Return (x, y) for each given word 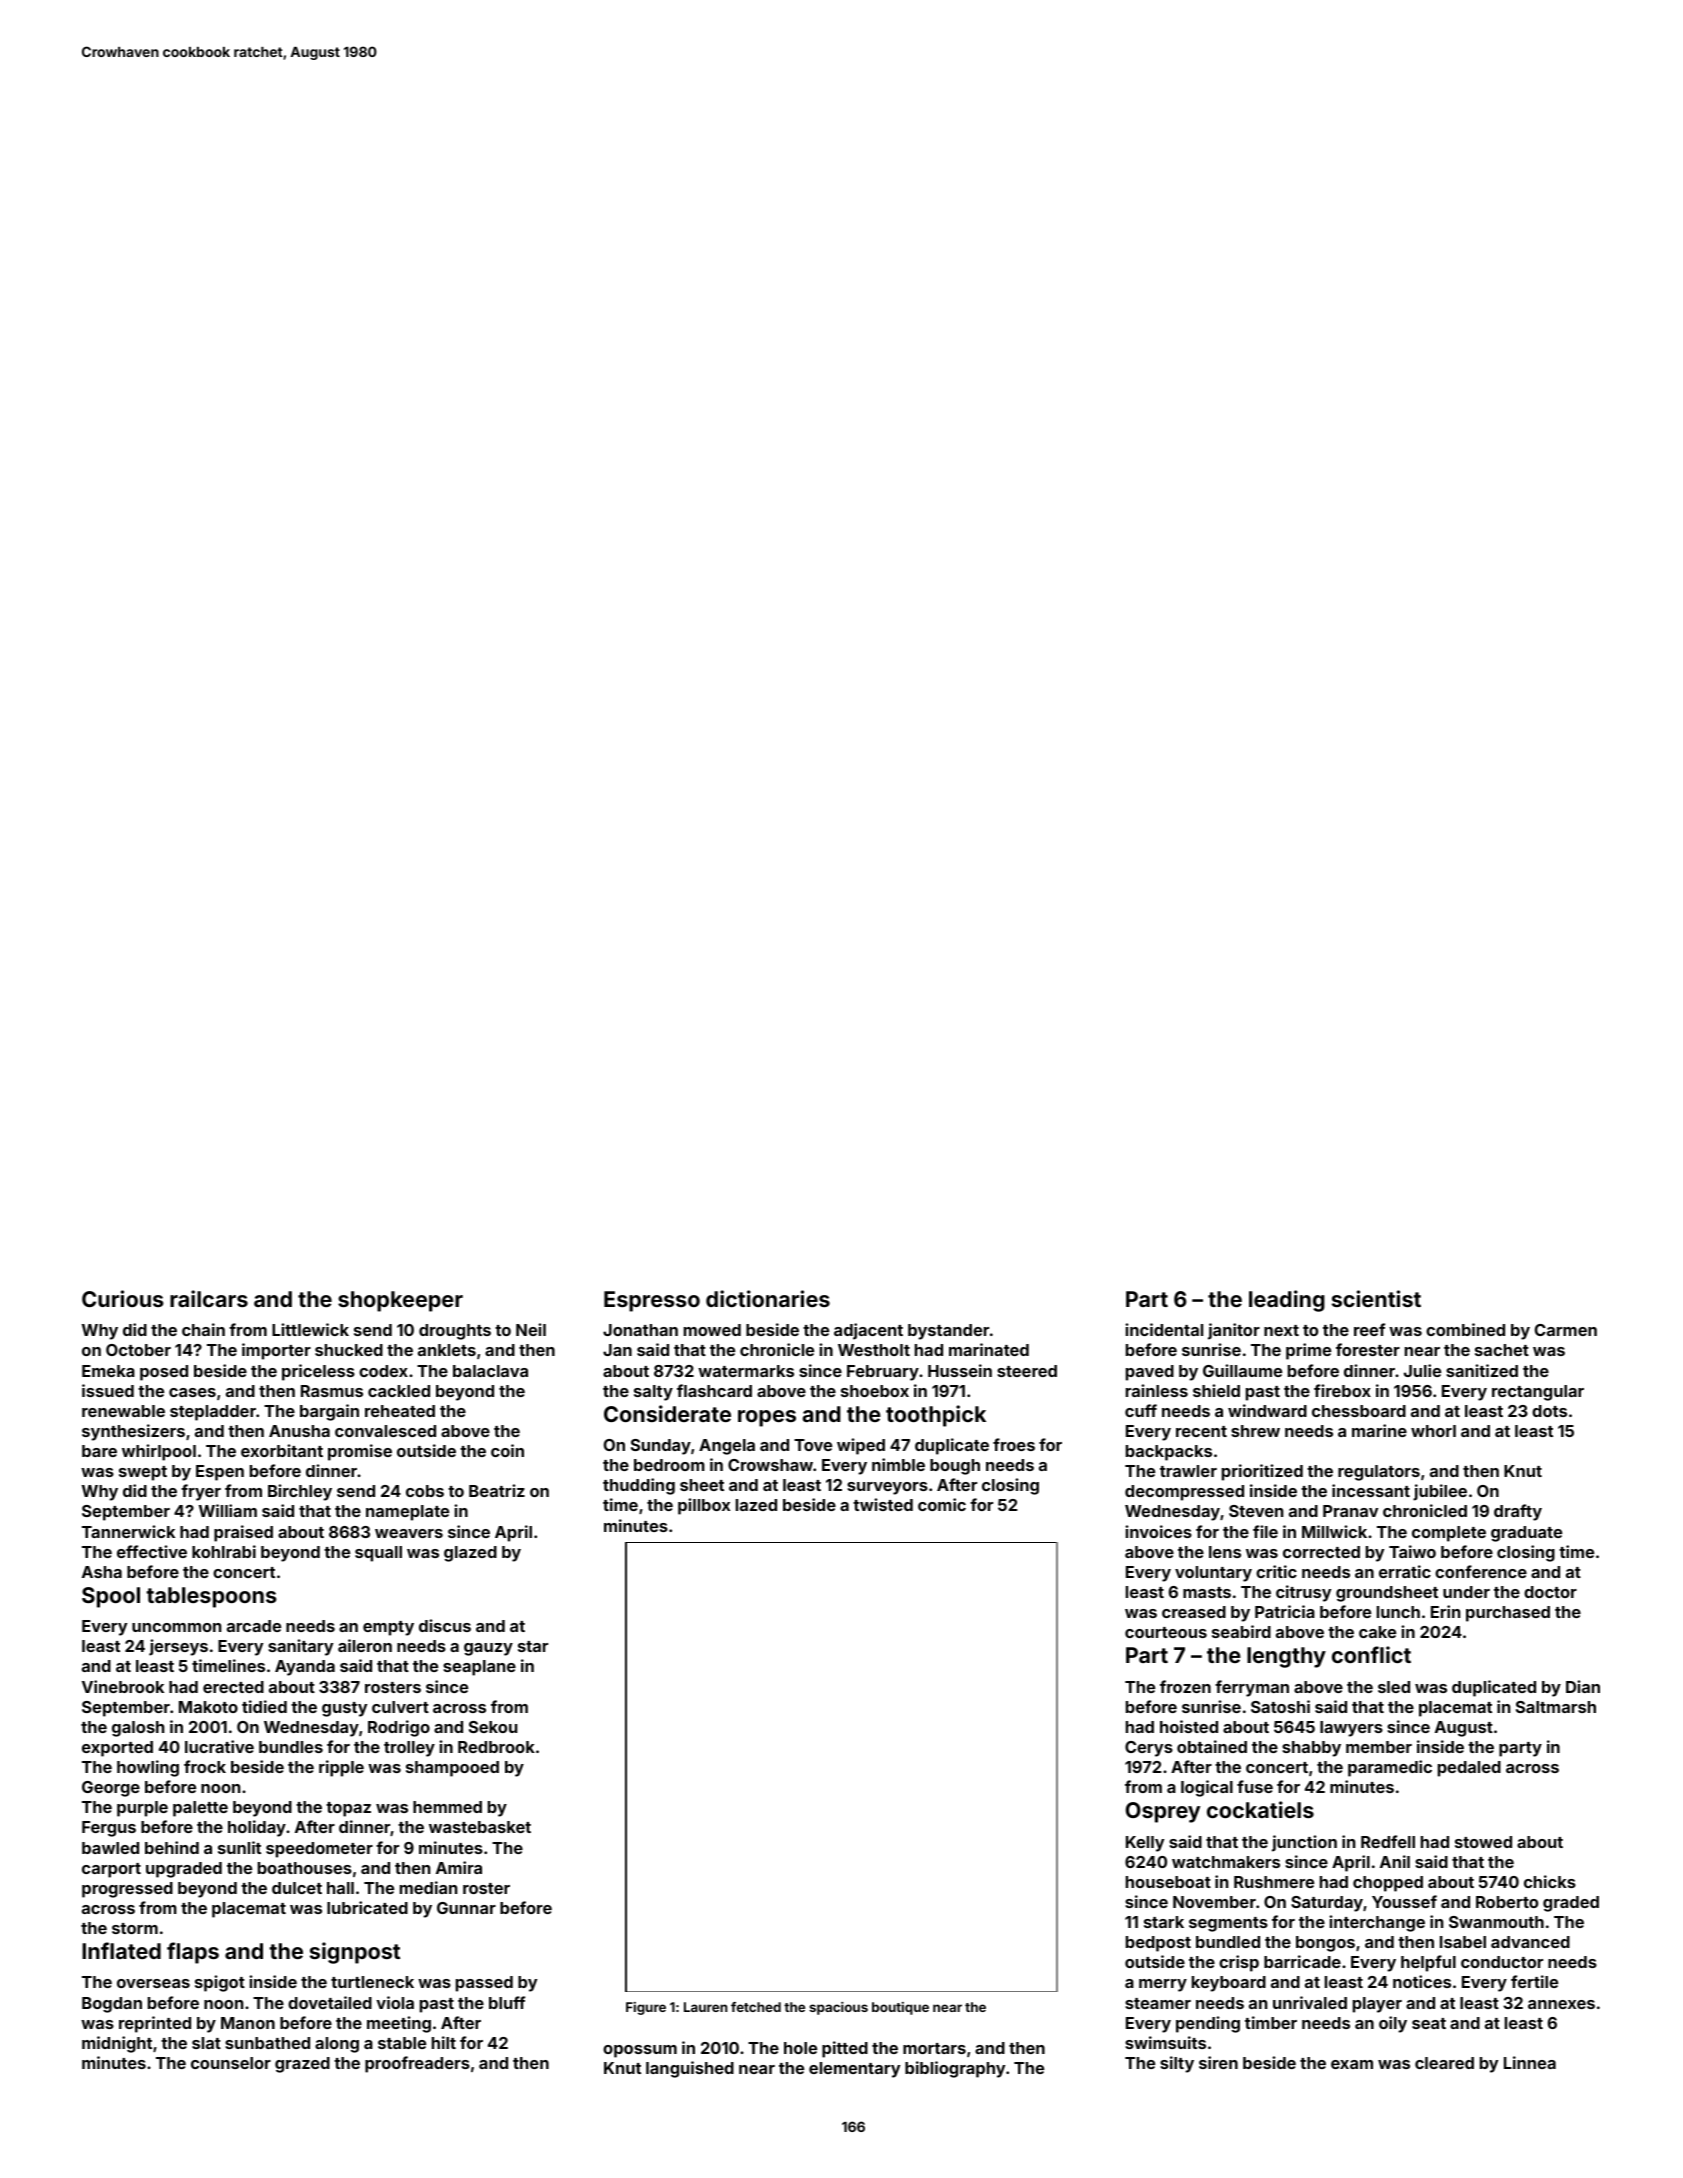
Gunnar (466, 1908)
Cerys (1149, 1749)
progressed (127, 1890)
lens (1225, 1552)
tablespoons (211, 1597)
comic (942, 1504)
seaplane (479, 1668)
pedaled (1469, 1769)
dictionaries (768, 1298)
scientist (1376, 1298)
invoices (1158, 1531)
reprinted (155, 2024)
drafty (1518, 1512)
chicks (1550, 1881)
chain (203, 1329)
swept (143, 1473)
